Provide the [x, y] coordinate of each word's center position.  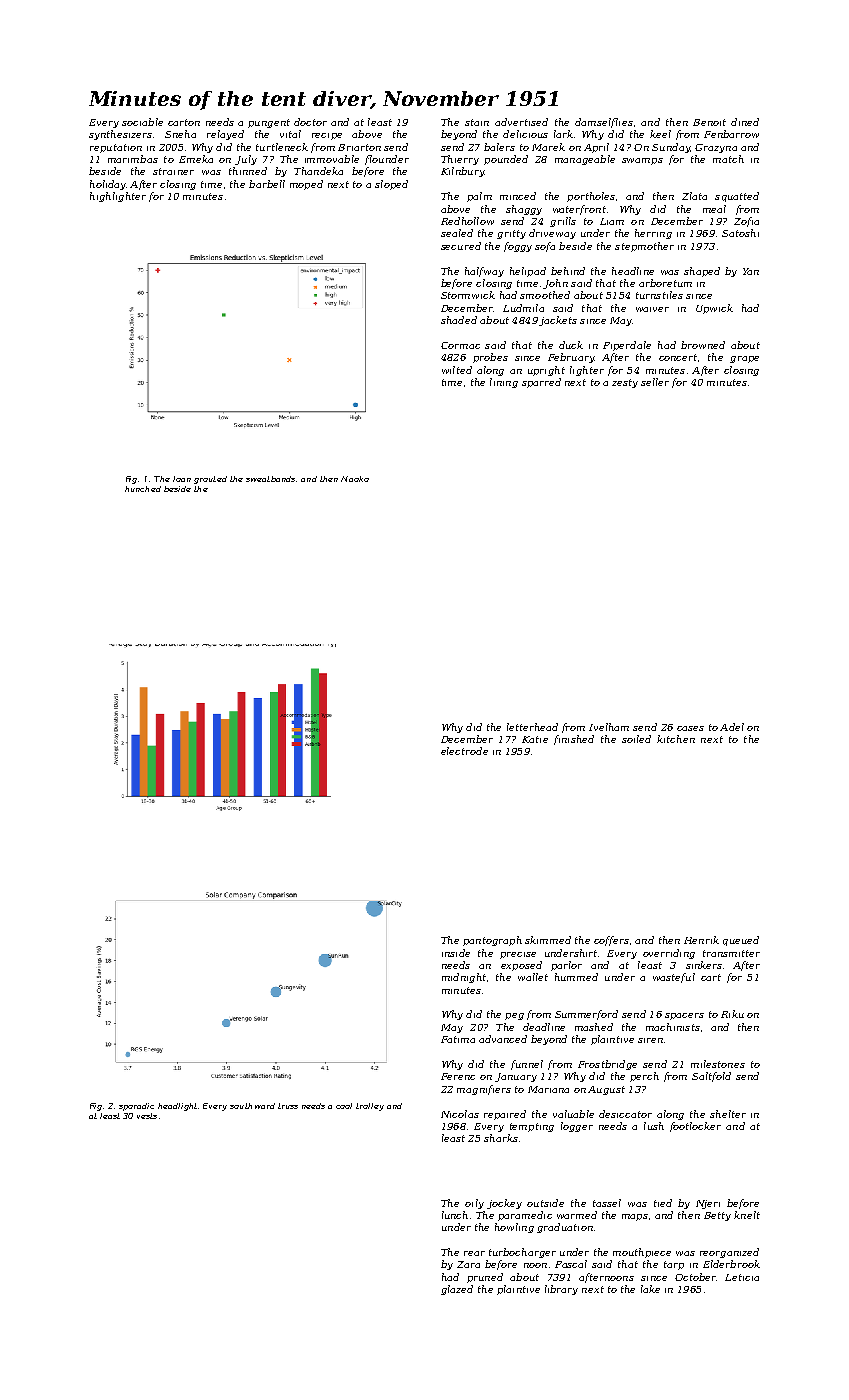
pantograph [492, 941]
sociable [142, 122]
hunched [143, 489]
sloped [391, 185]
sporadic [136, 1107]
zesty [625, 383]
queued [741, 941]
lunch [455, 1215]
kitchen [676, 739]
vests [147, 1116]
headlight [177, 1107]
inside [456, 953]
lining [504, 383]
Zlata [694, 196]
